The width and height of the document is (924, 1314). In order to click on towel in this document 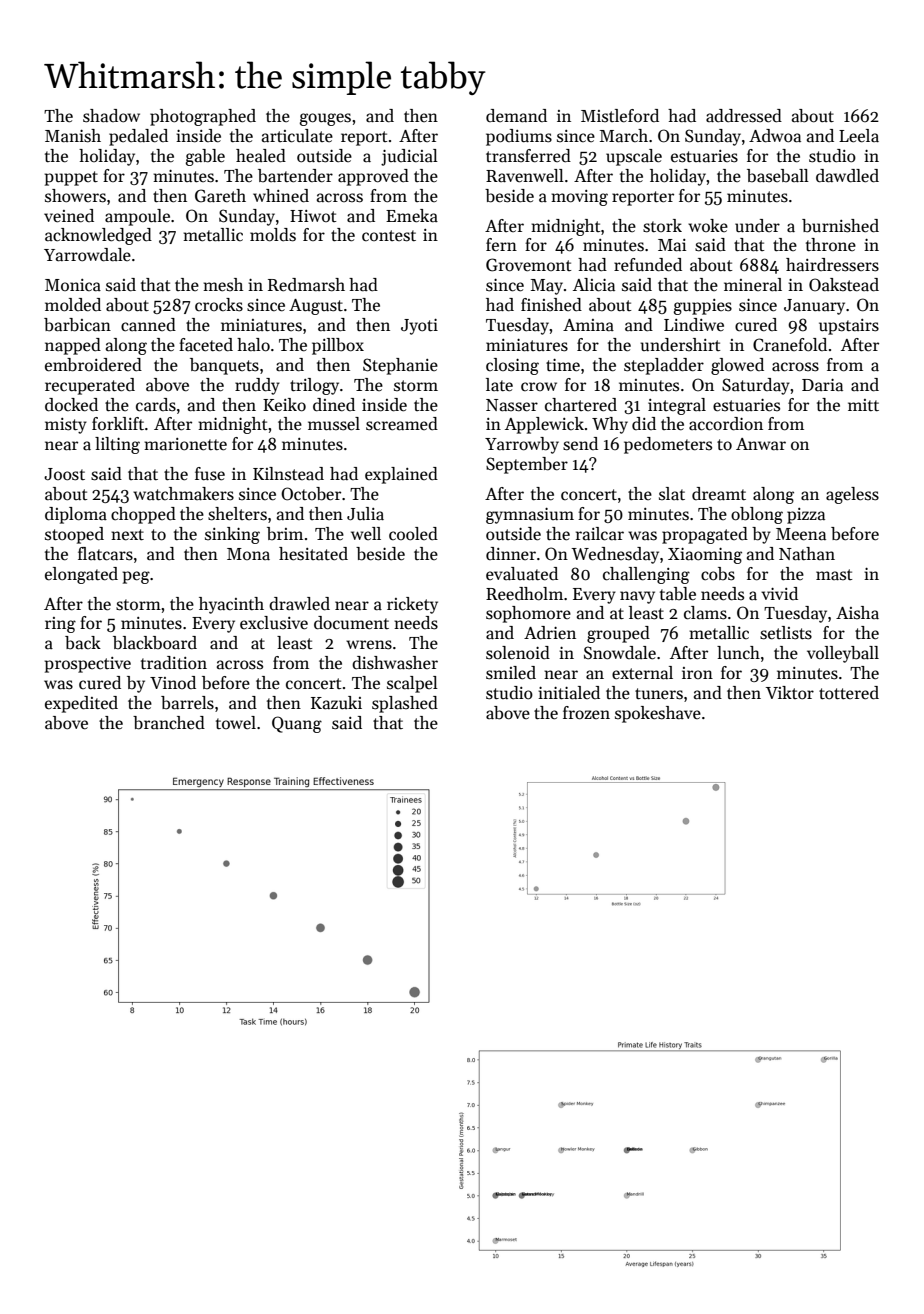, I will do `click(236, 723)`.
